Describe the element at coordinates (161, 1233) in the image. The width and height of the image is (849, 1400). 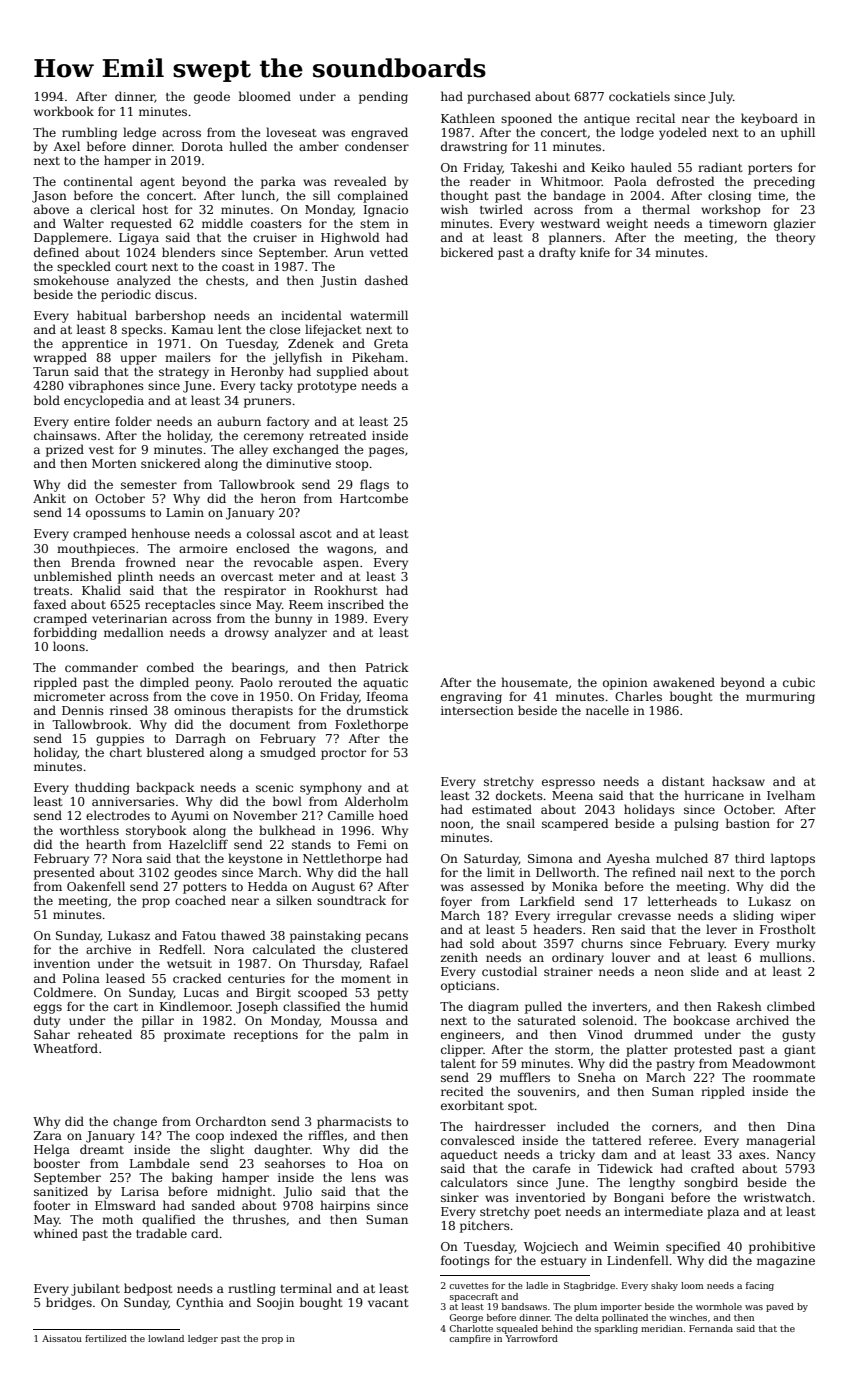
I see `tradable` at that location.
